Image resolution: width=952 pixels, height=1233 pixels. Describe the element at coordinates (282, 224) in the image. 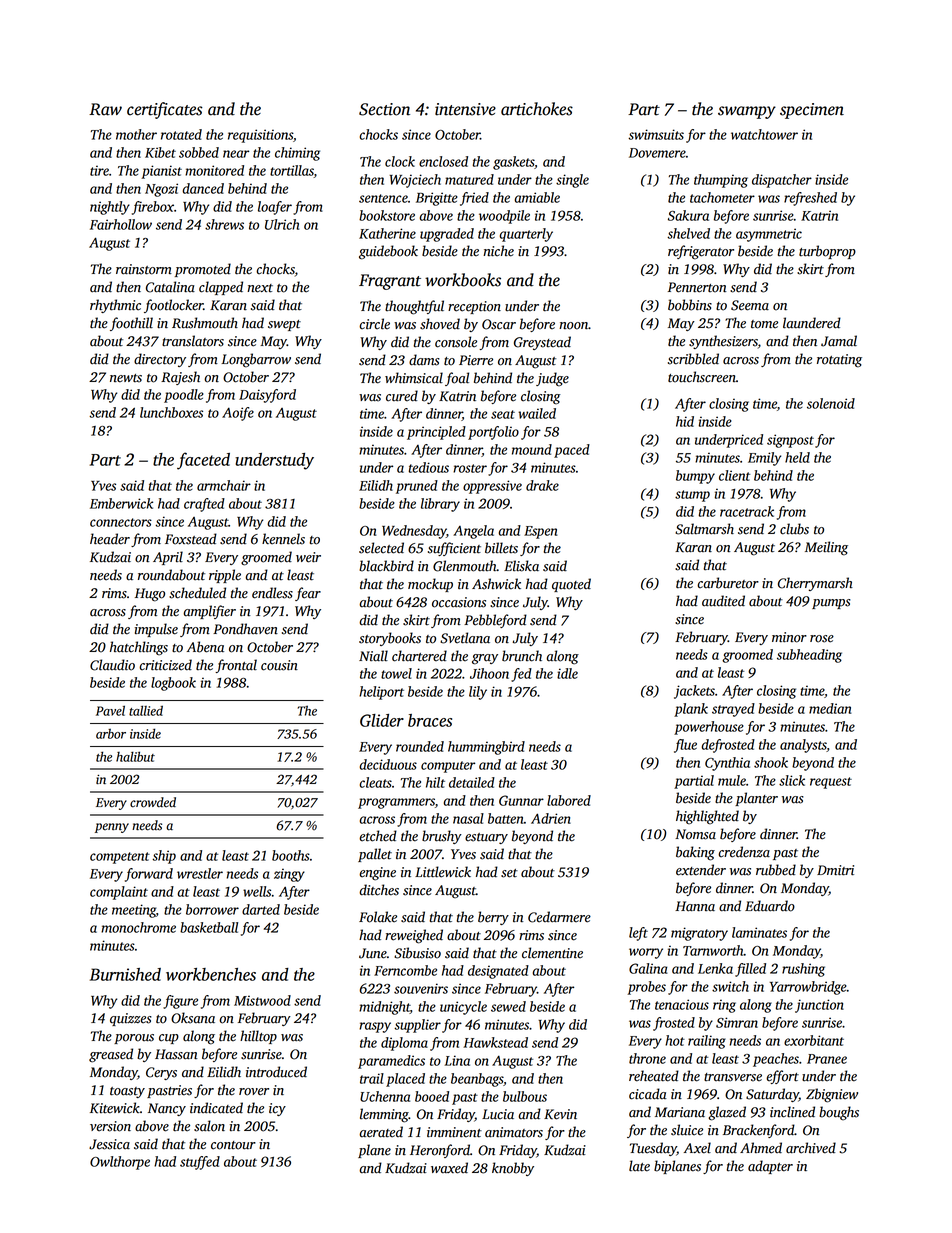

I see `Ulrich` at that location.
